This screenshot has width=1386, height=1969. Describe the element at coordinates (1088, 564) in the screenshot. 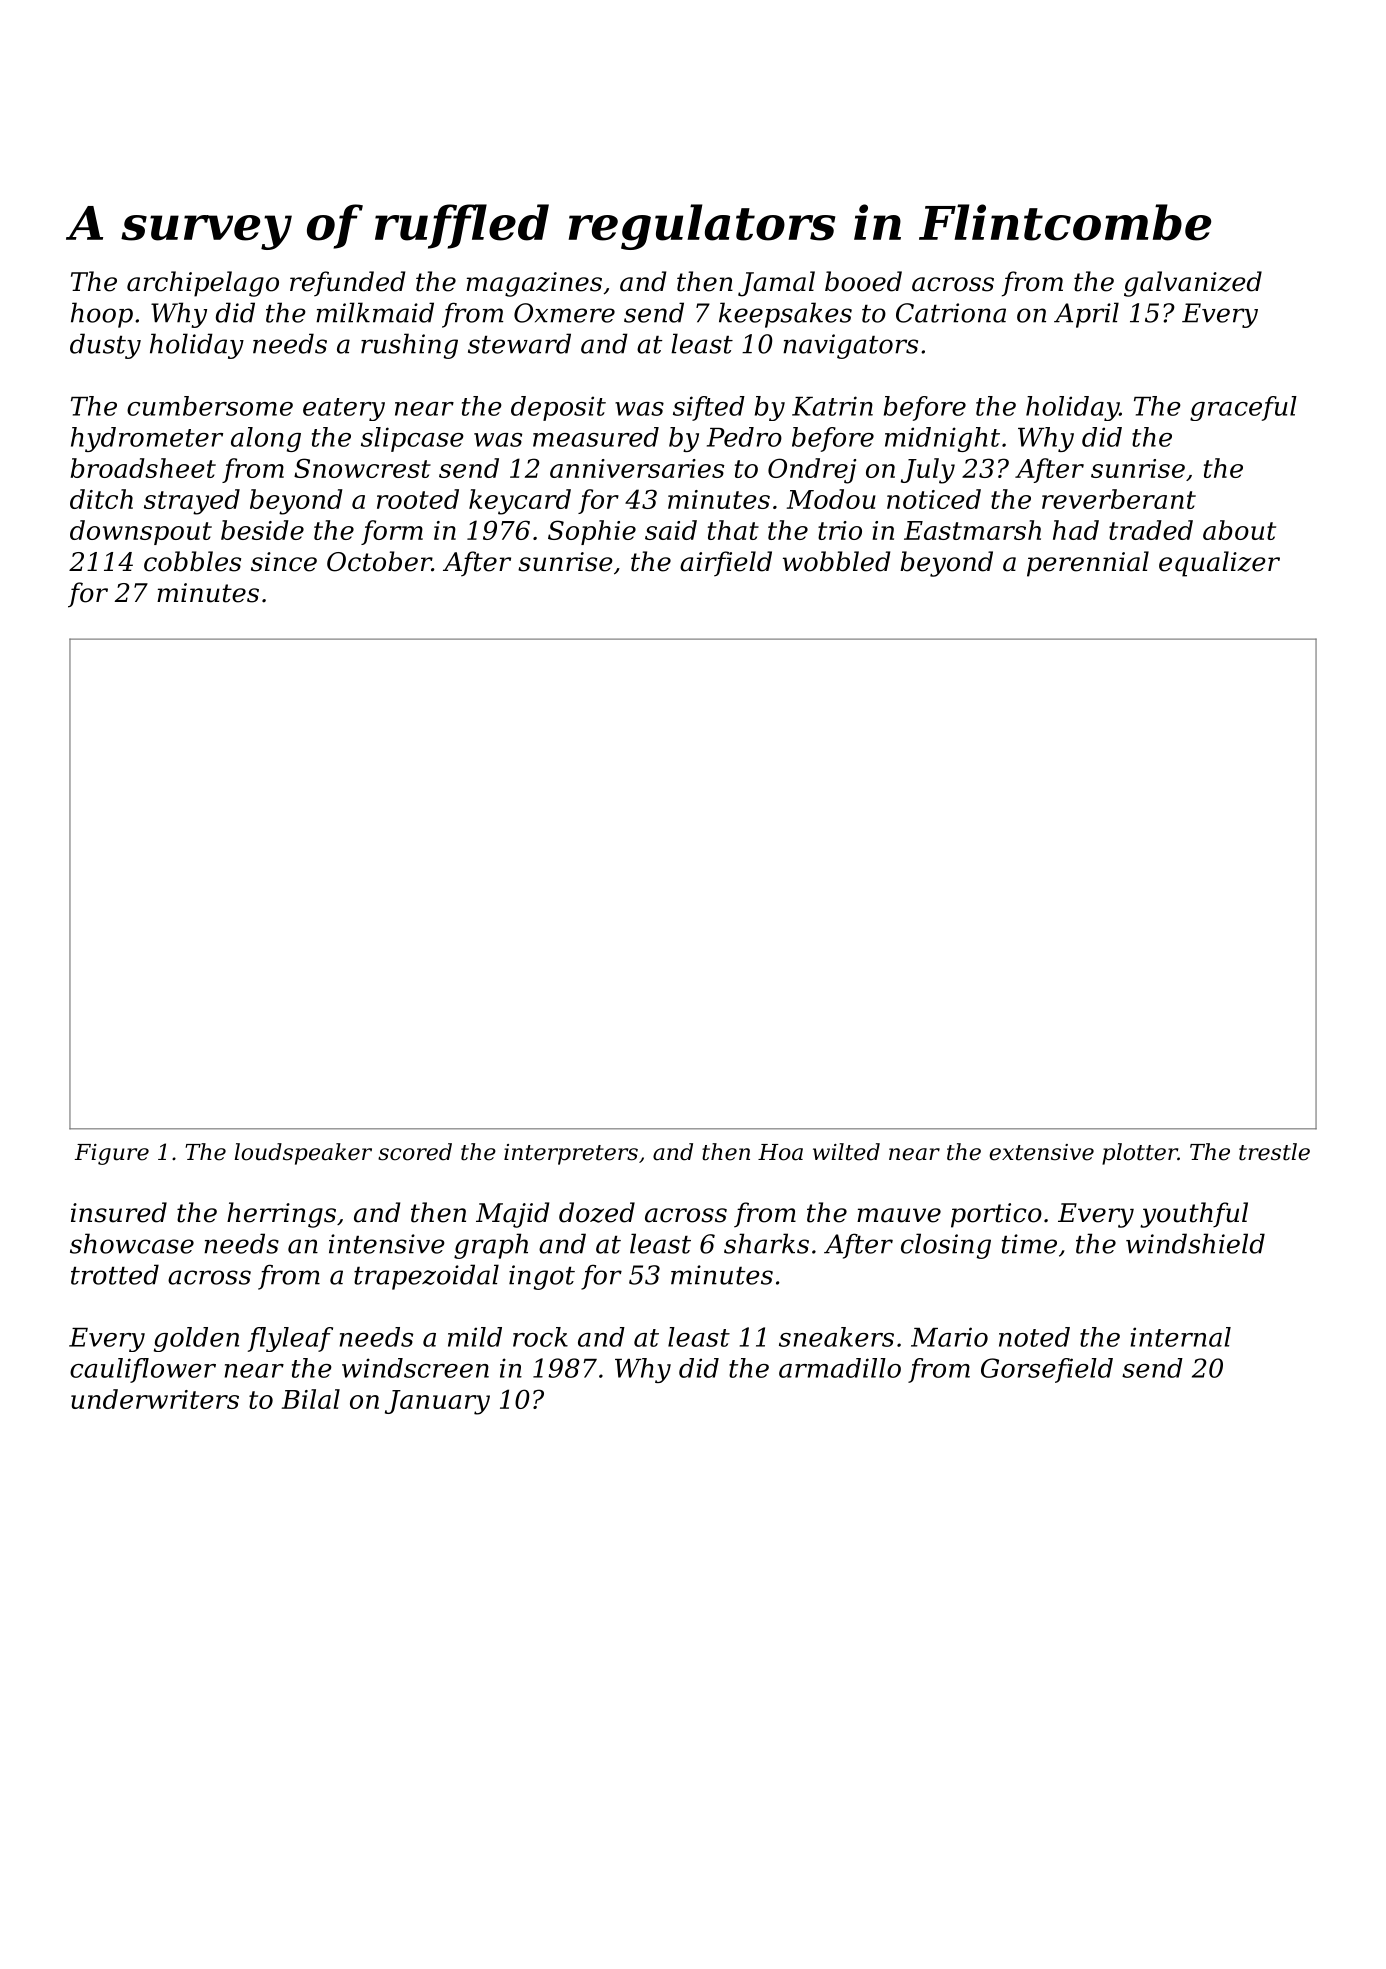

I see `perennial` at that location.
